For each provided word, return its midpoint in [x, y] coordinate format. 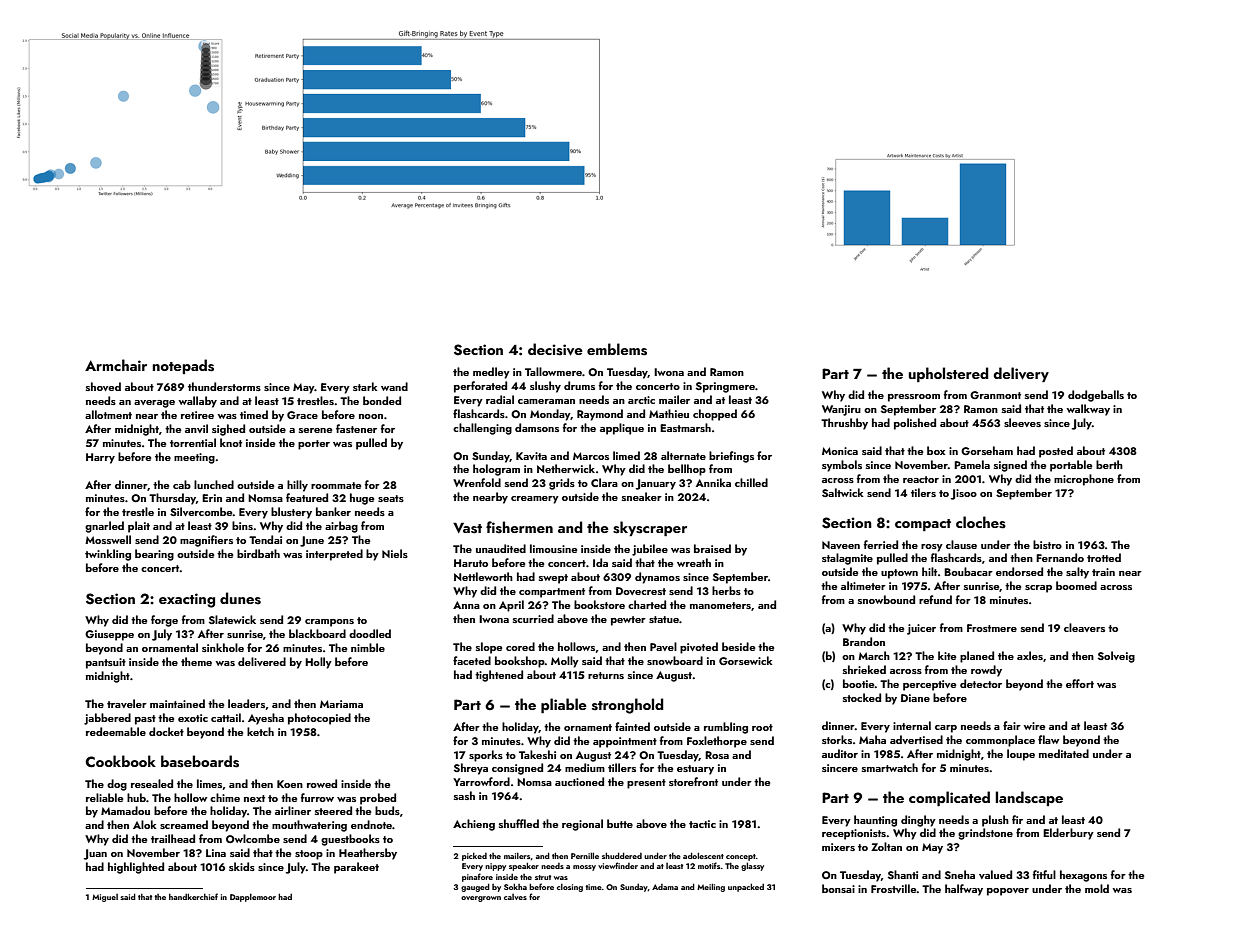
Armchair [116, 365]
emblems [617, 349]
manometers [720, 605]
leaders [246, 703]
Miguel [105, 898]
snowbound [886, 599]
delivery [1021, 374]
